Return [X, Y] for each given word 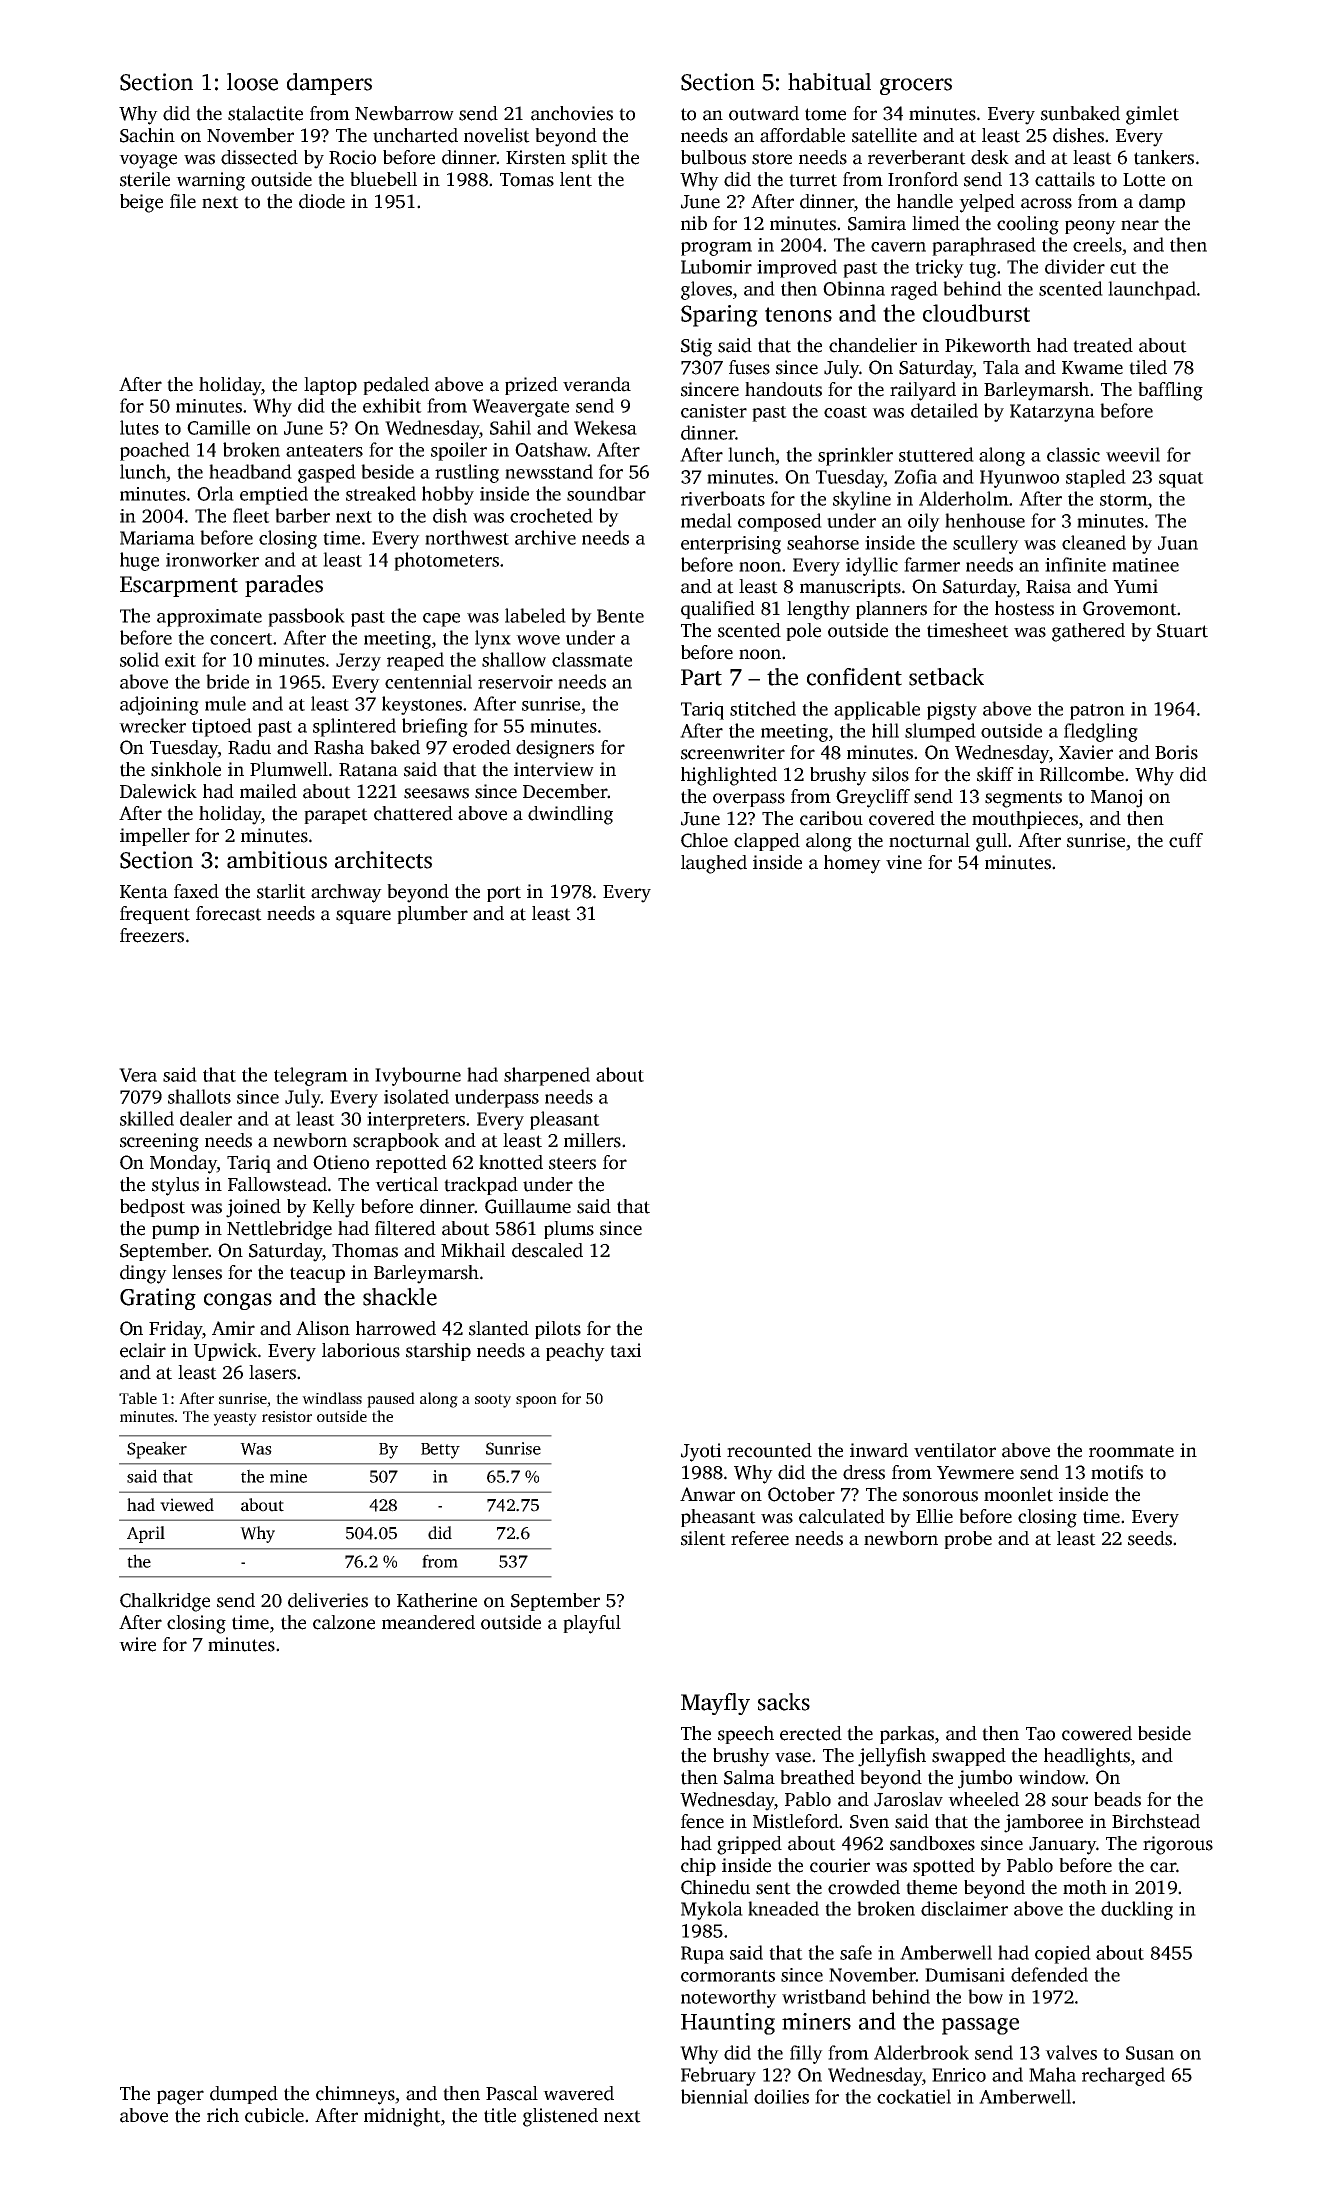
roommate [1131, 1451]
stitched [763, 708]
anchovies [572, 113]
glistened [560, 2117]
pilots [558, 1330]
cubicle [274, 2115]
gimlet [1152, 115]
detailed [944, 410]
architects [383, 860]
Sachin [147, 135]
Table [138, 1398]
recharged [1123, 2076]
